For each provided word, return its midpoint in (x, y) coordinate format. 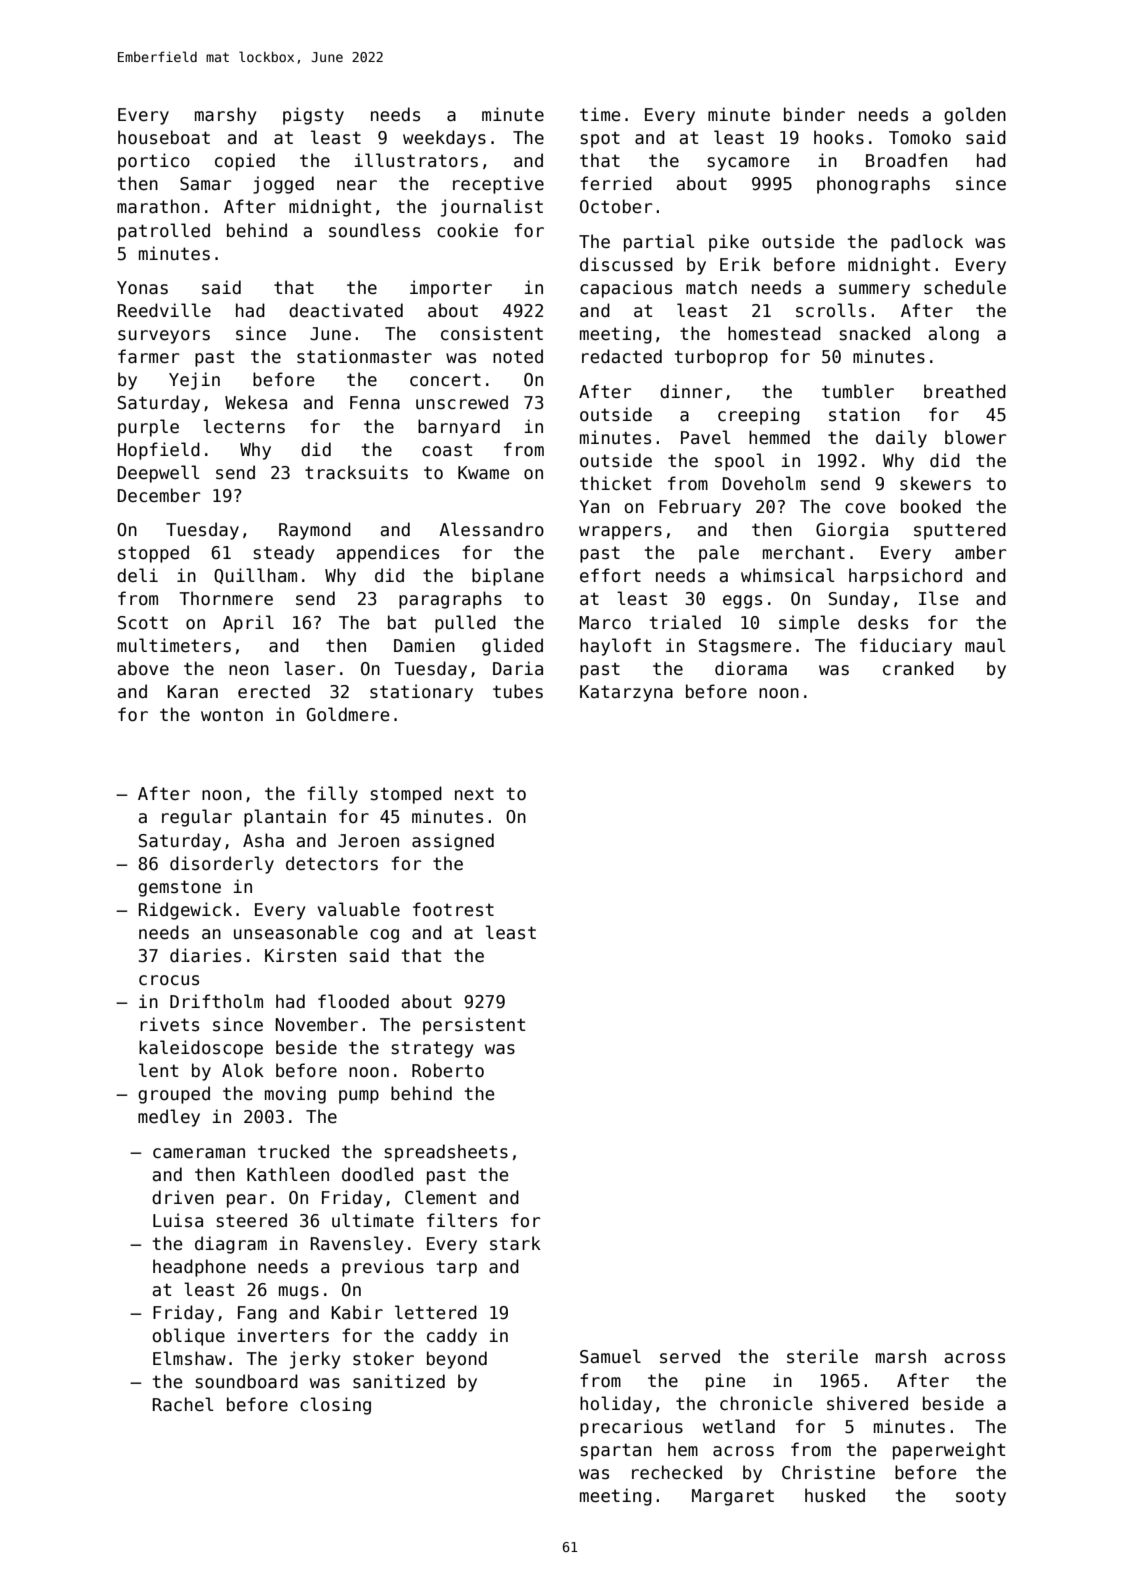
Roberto (448, 1070)
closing (335, 1406)
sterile (822, 1356)
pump (359, 1097)
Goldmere (348, 714)
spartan (616, 1451)
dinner (691, 391)
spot (600, 139)
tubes (518, 691)
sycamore (748, 164)
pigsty (313, 116)
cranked (918, 668)
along (953, 335)
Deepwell (158, 474)
